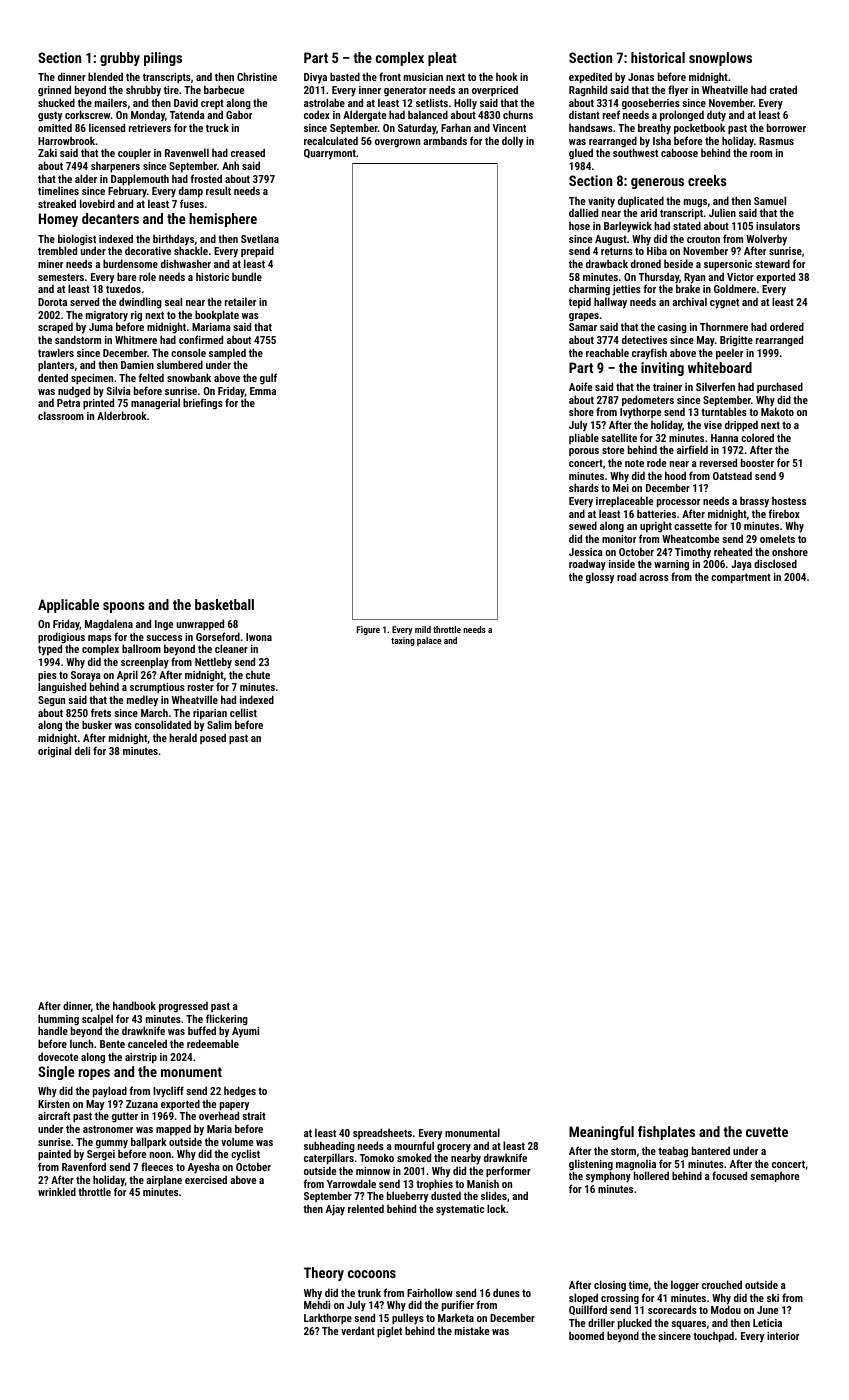  I want to click on across, so click(654, 578).
